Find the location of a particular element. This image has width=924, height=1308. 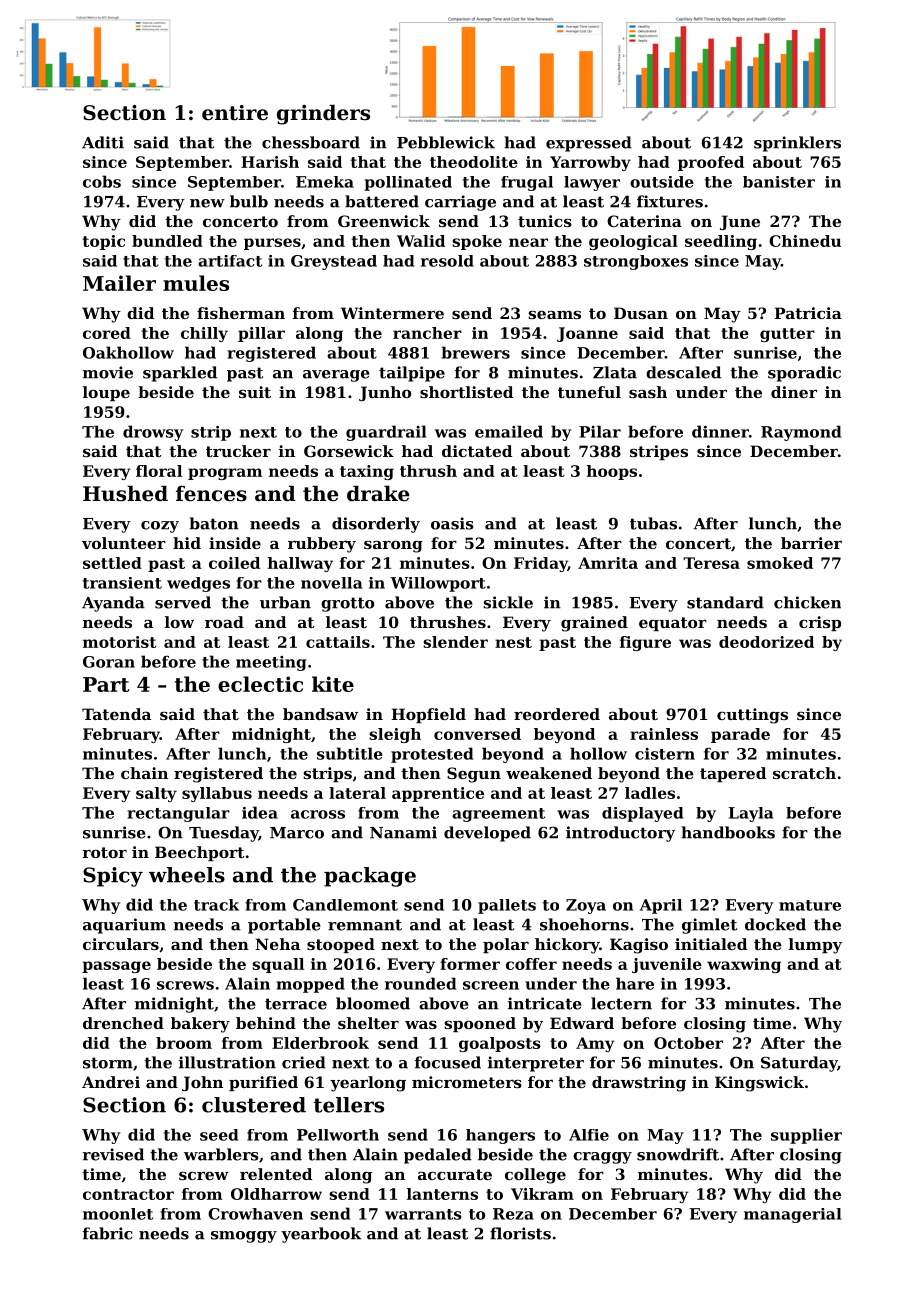

Wintermere is located at coordinates (392, 313).
